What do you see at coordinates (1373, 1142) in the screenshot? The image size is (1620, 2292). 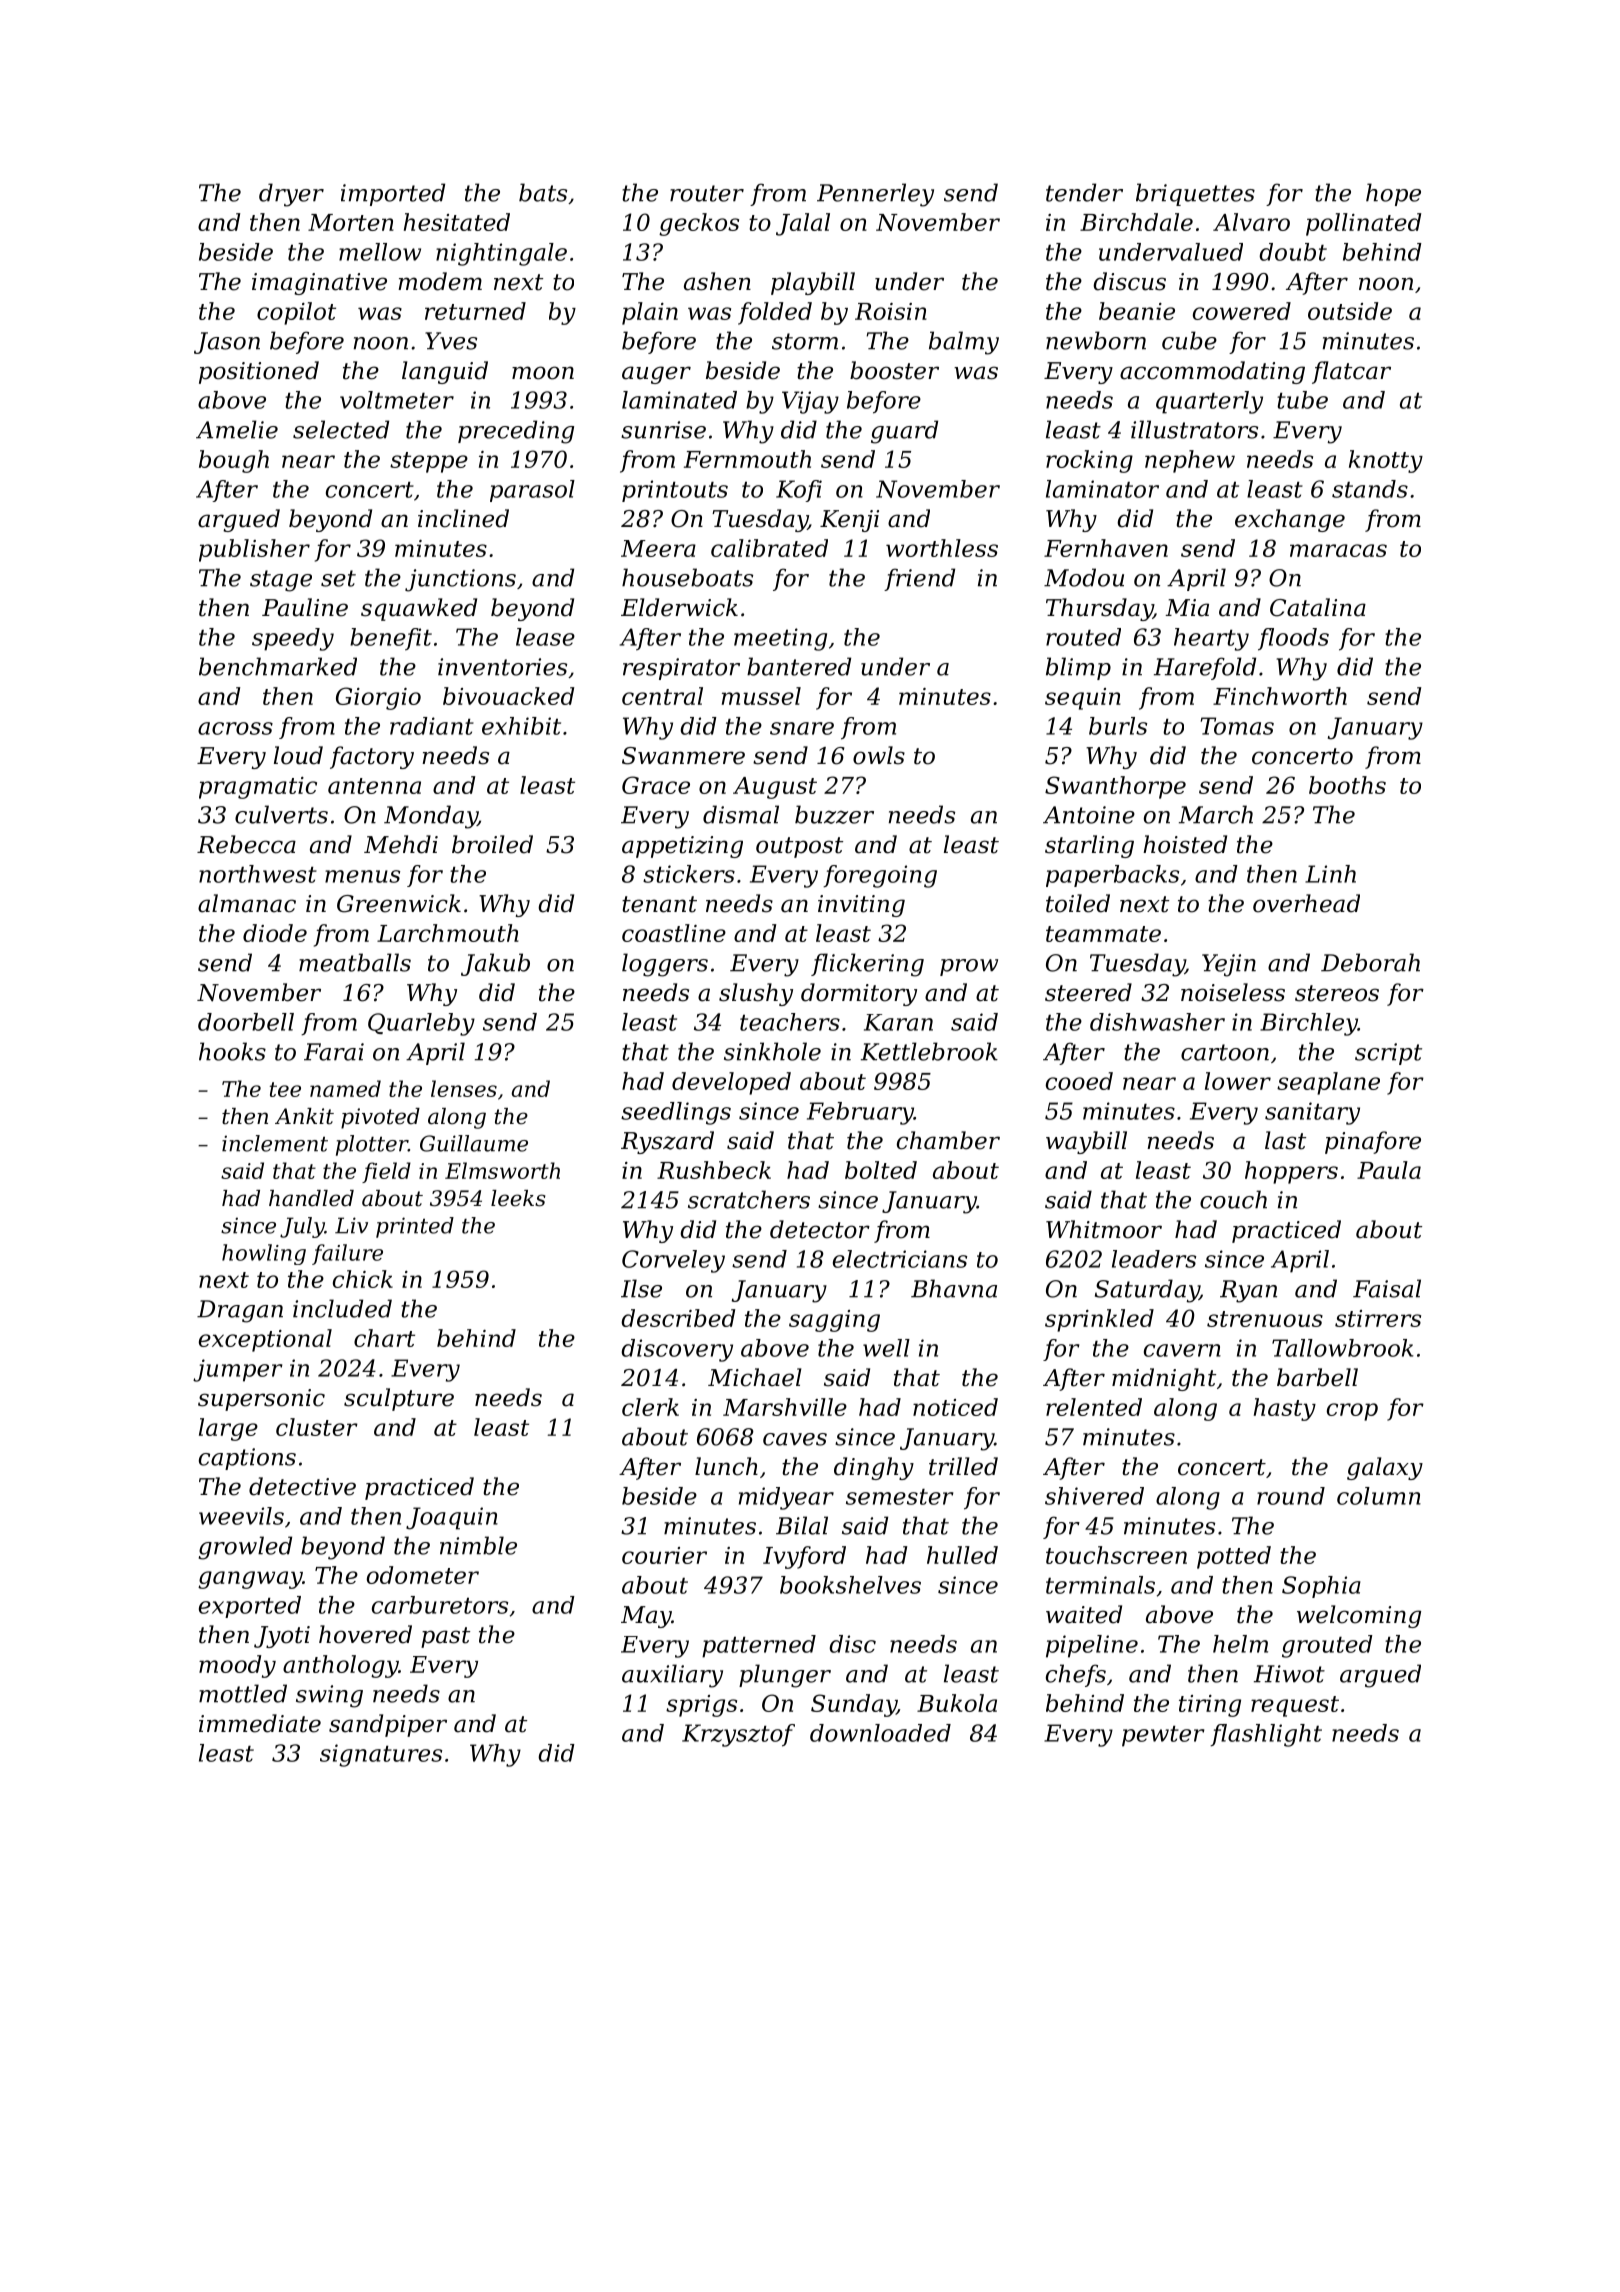 I see `pinafore` at bounding box center [1373, 1142].
